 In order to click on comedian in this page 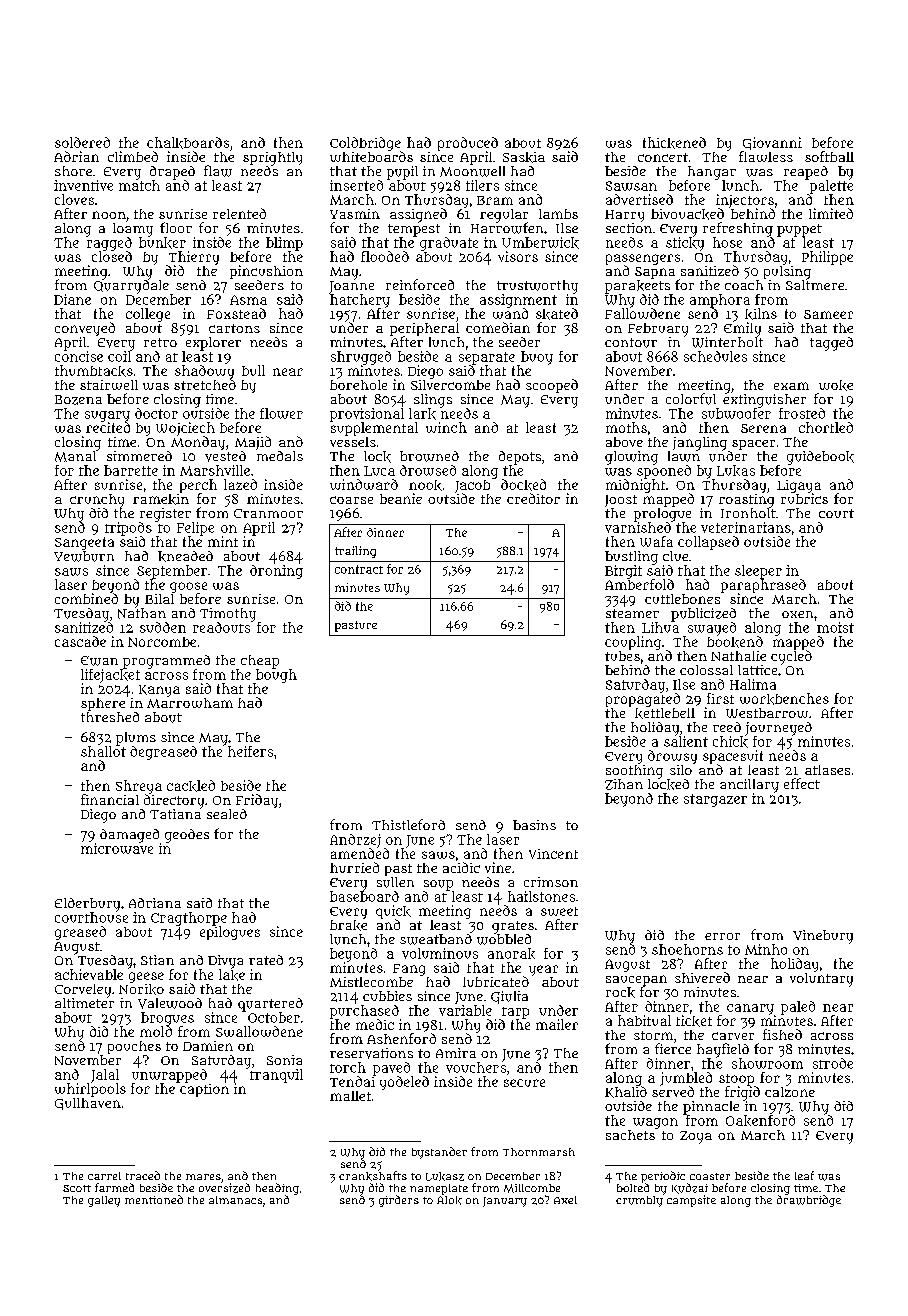, I will do `click(498, 327)`.
